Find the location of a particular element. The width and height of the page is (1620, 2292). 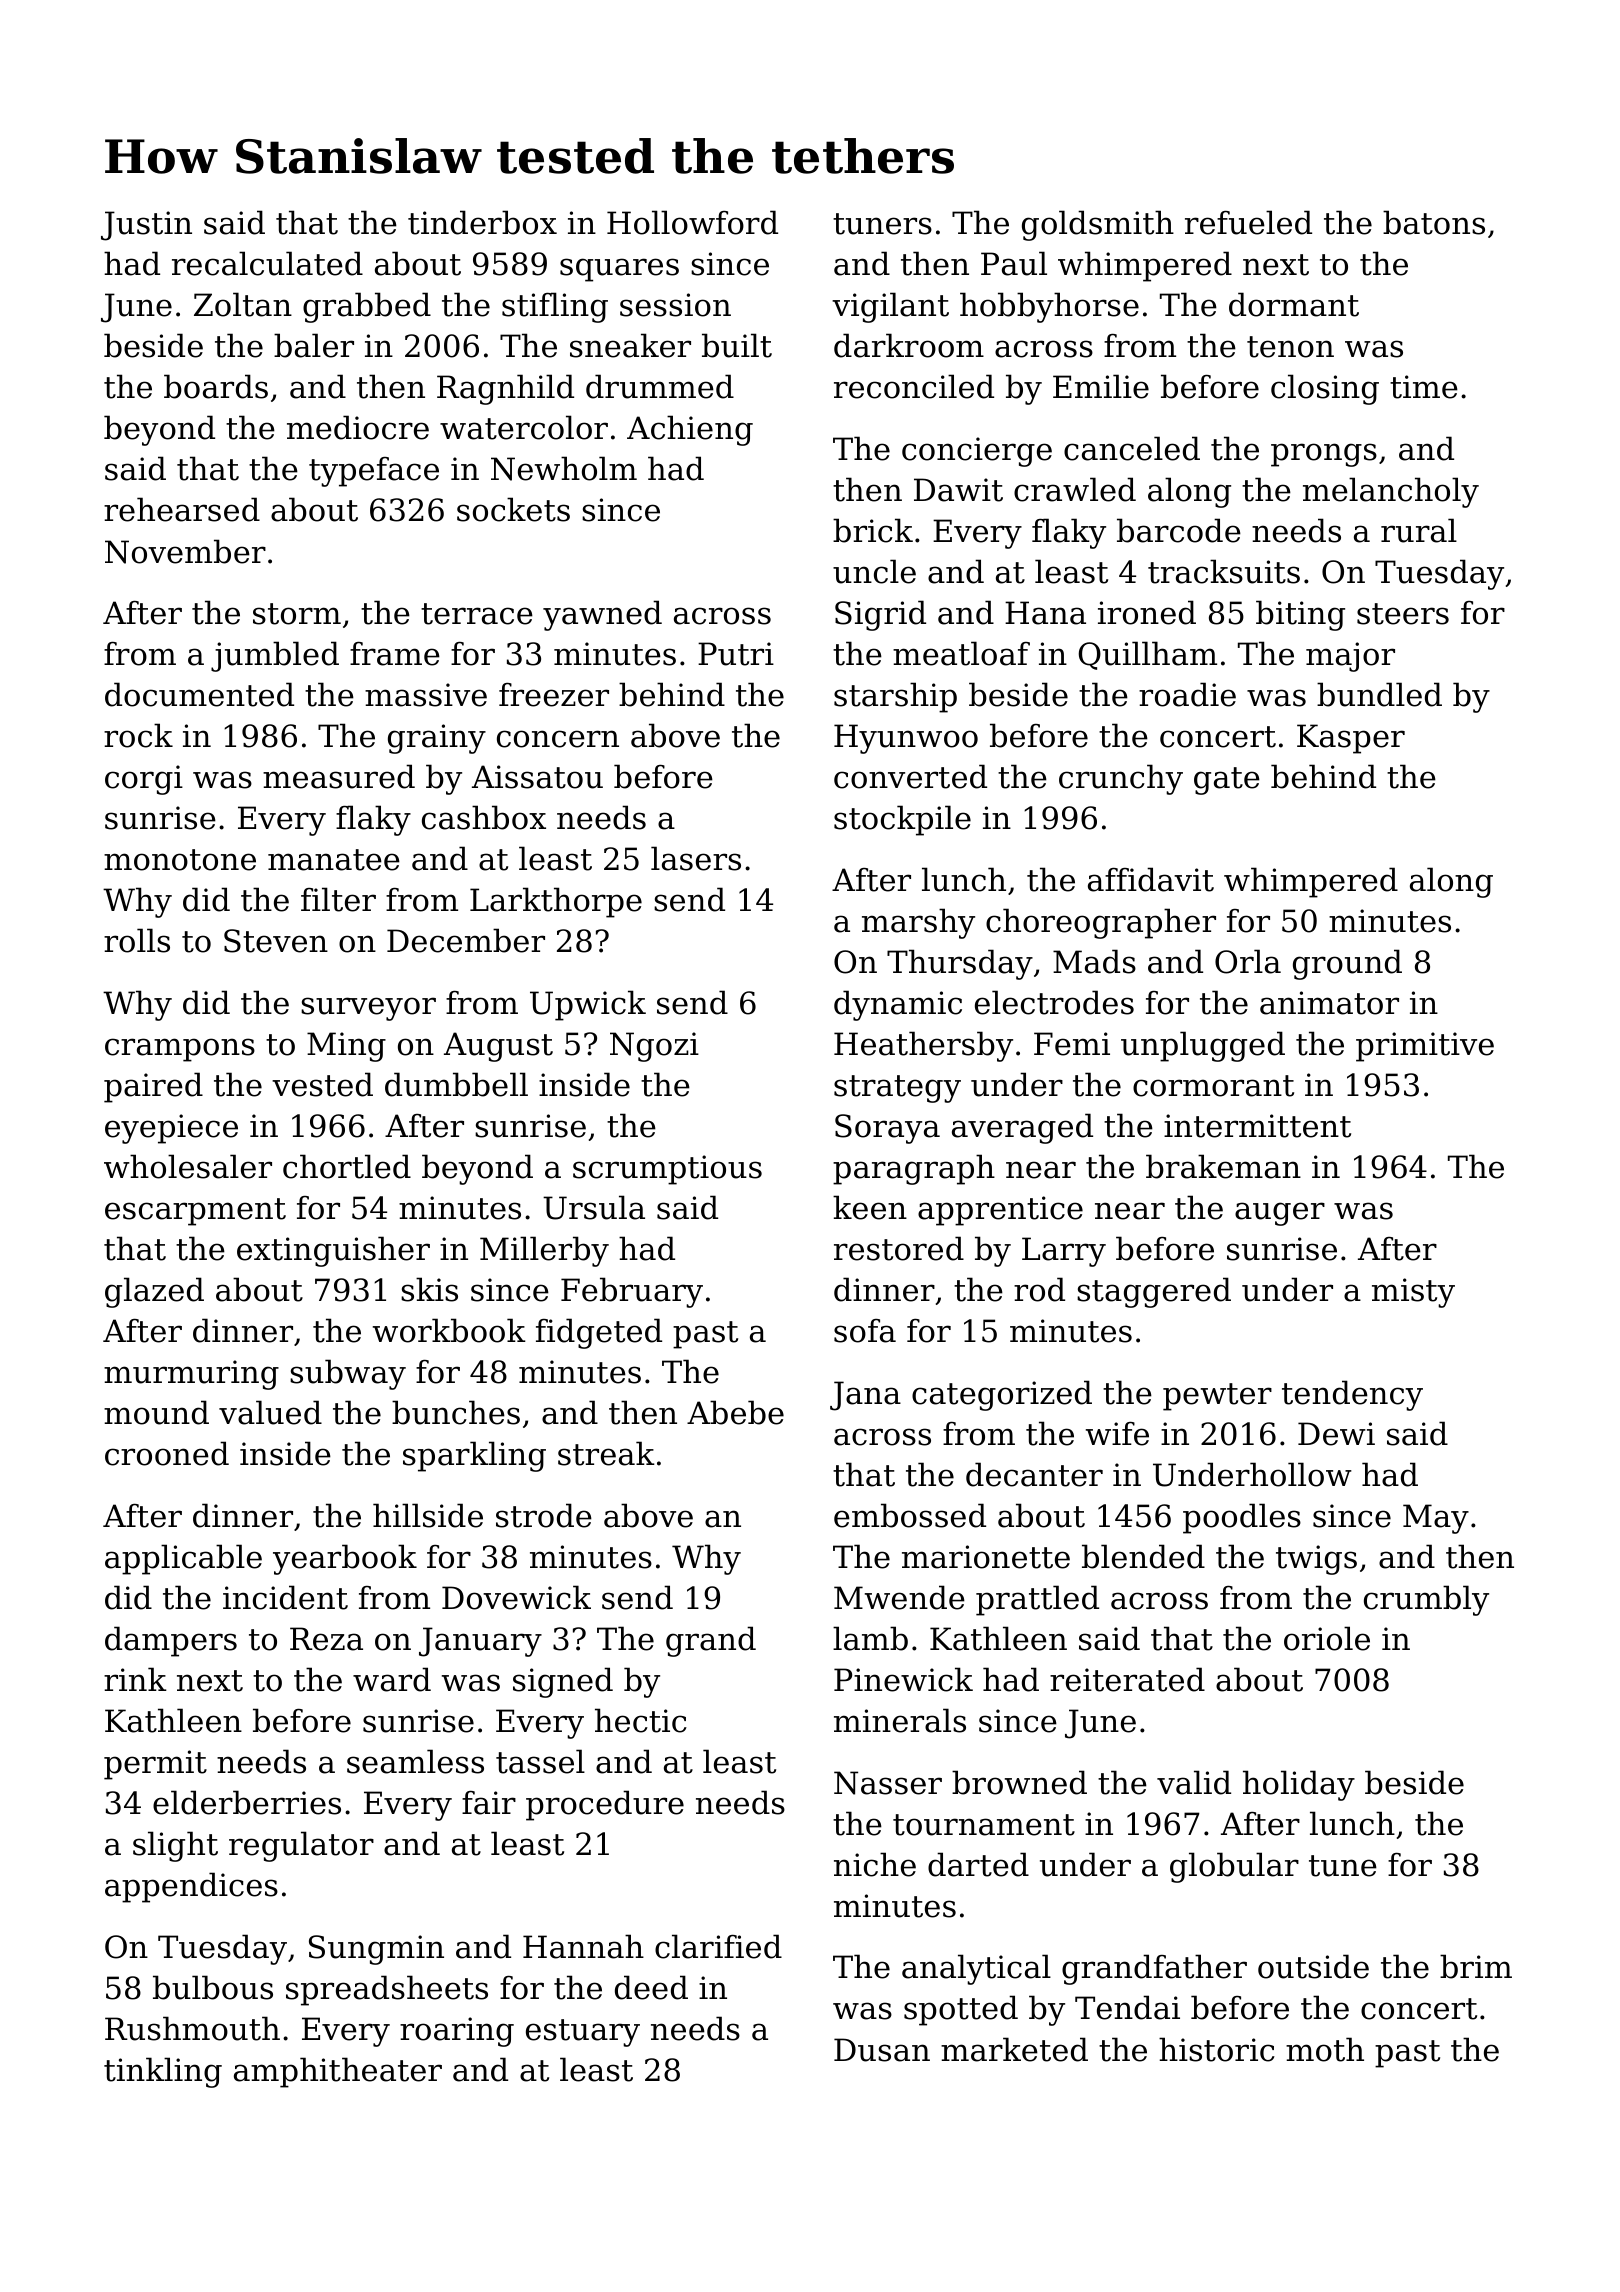

twigs is located at coordinates (1316, 1560).
